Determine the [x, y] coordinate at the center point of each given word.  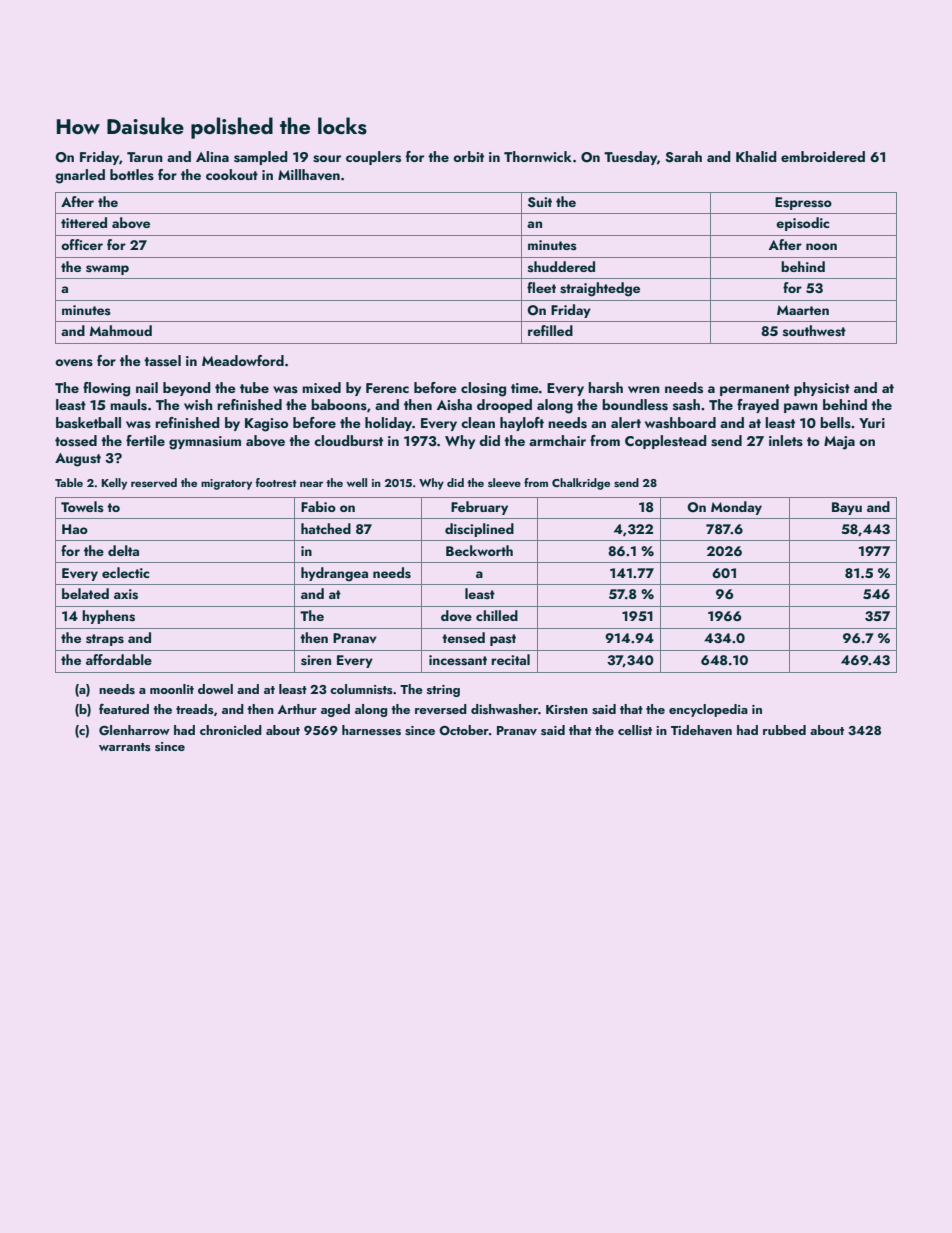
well [357, 482]
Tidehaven [701, 730]
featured [124, 709]
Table [69, 482]
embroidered [823, 156]
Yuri [872, 423]
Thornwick [538, 156]
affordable [119, 659]
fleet [541, 287]
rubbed [784, 730]
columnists [361, 689]
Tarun [145, 157]
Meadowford [243, 360]
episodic [802, 224]
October [464, 730]
